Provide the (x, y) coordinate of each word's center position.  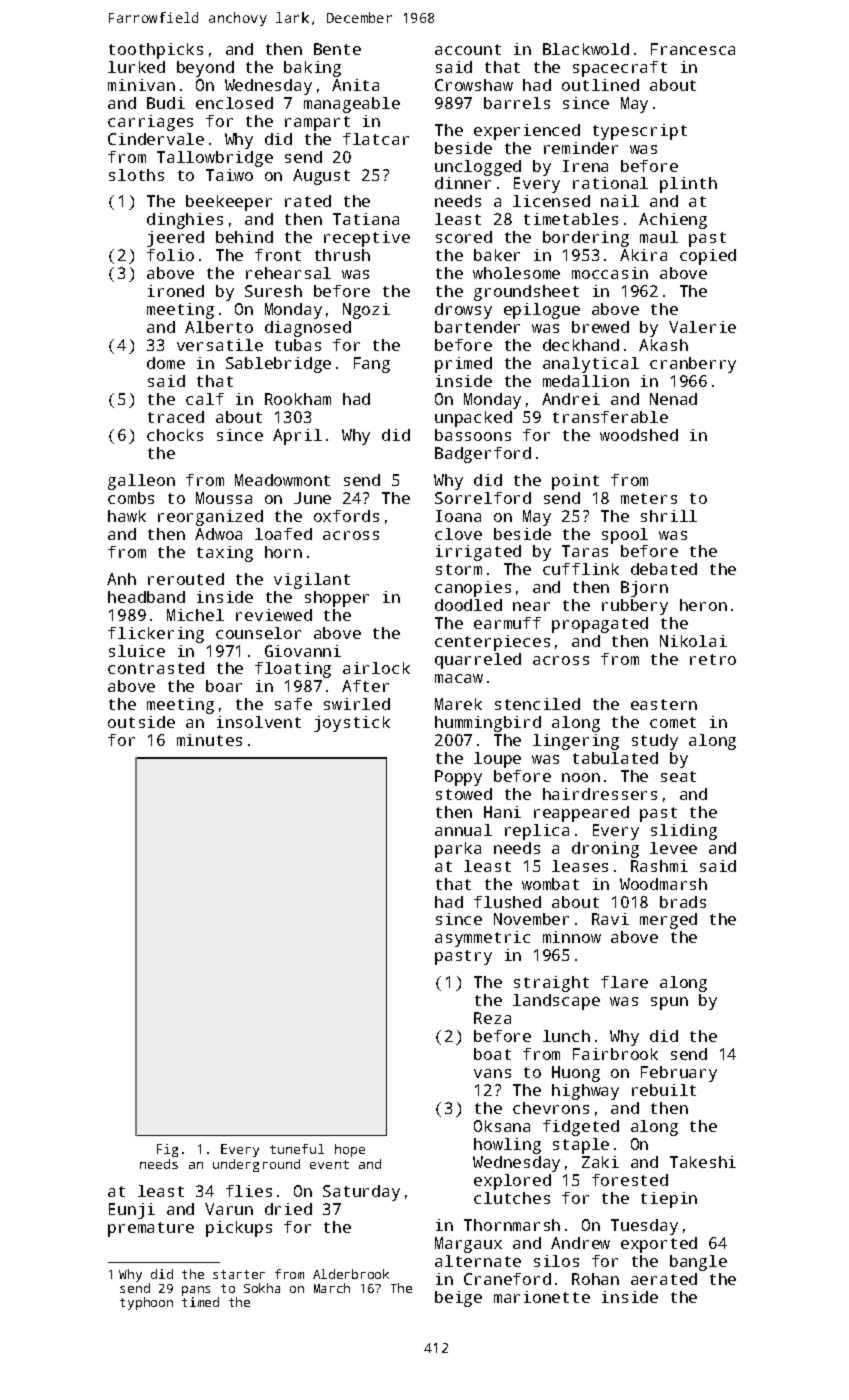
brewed (600, 327)
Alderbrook (351, 1274)
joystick (352, 724)
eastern (664, 704)
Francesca (693, 49)
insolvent (259, 722)
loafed (283, 534)
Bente (337, 49)
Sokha (262, 1288)
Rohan (595, 1279)
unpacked (473, 419)
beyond (205, 69)
